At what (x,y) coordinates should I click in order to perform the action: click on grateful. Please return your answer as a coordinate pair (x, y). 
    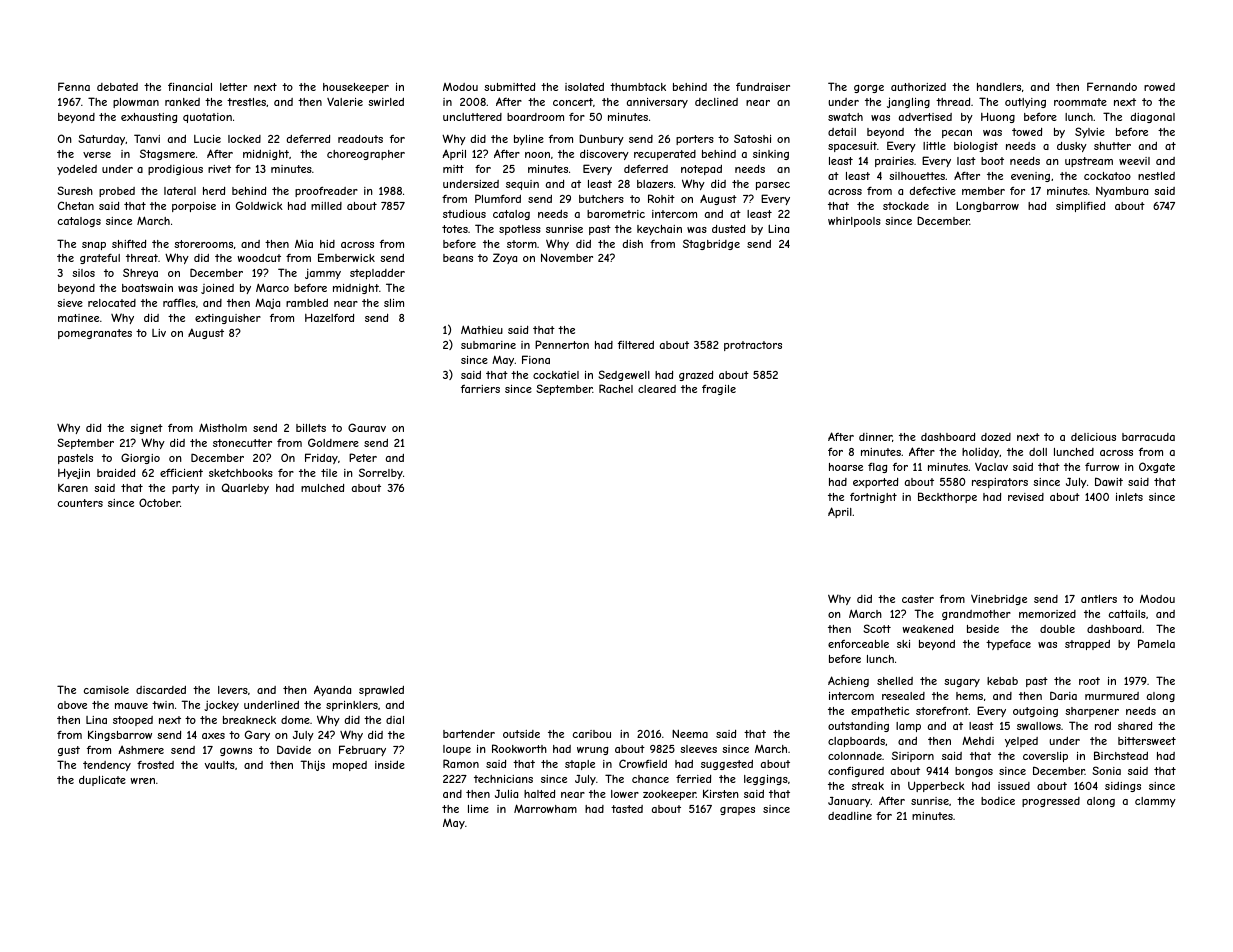
    Looking at the image, I should click on (100, 258).
